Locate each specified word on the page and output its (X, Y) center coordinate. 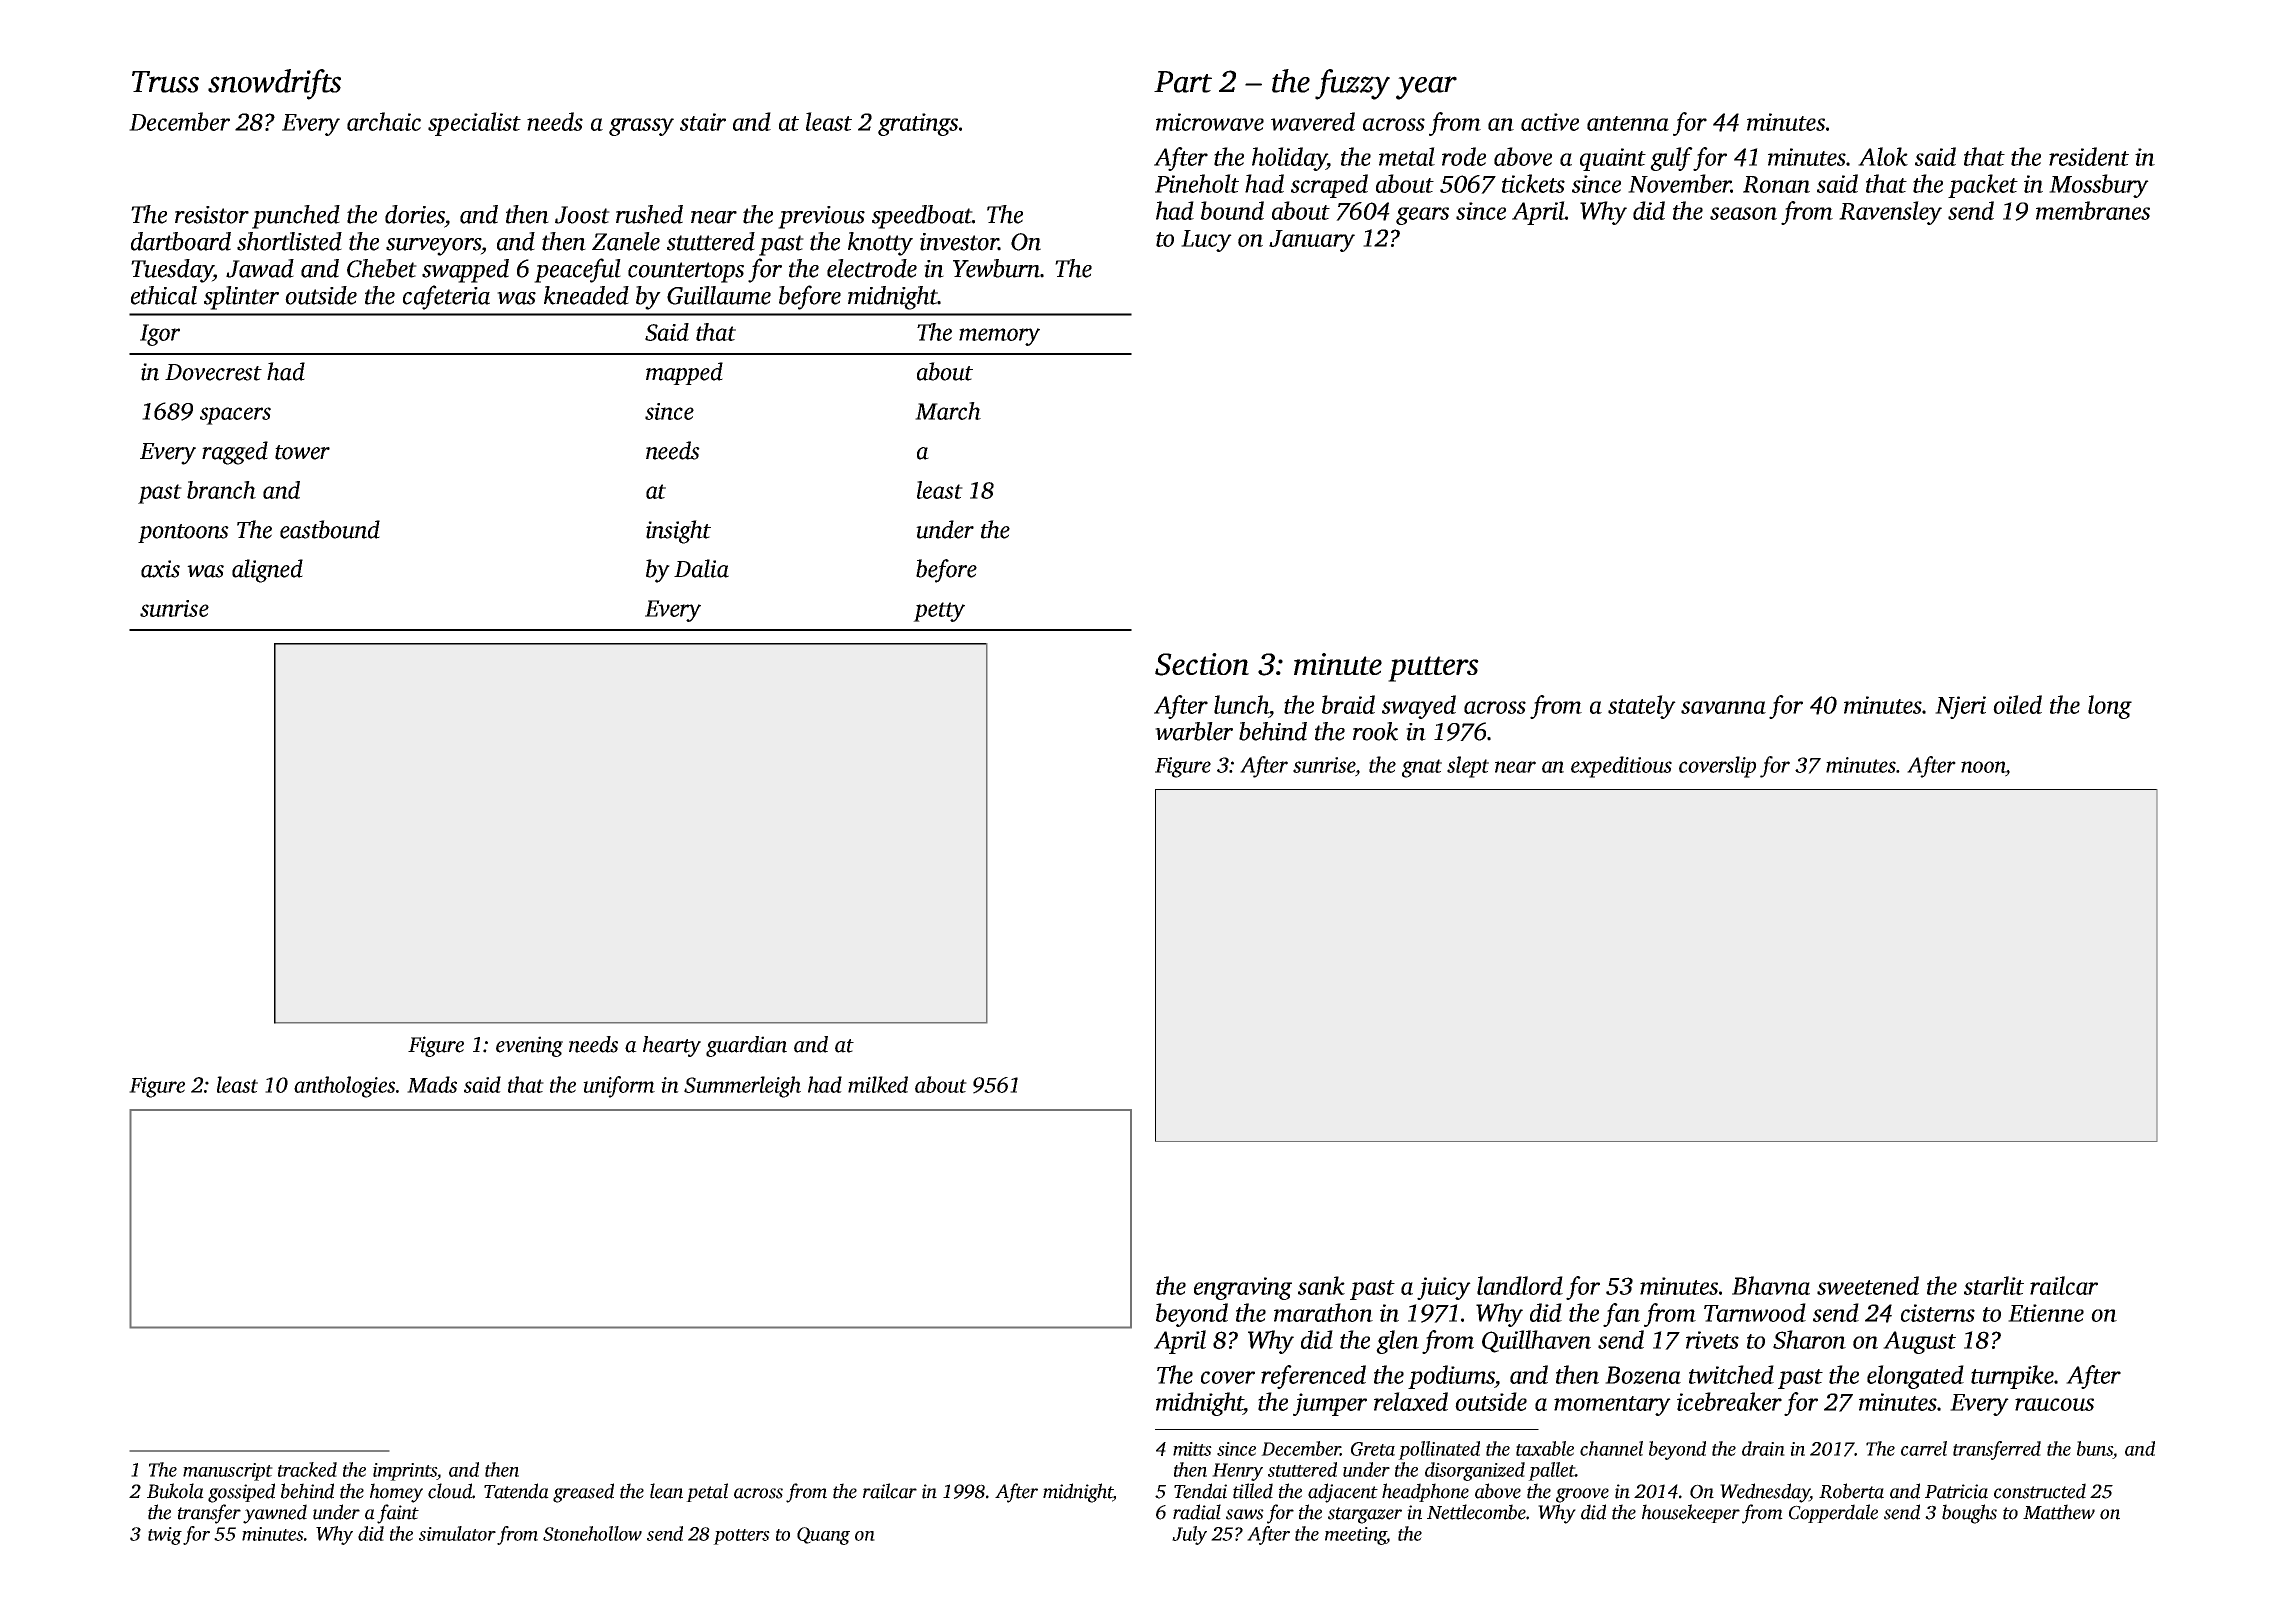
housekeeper (1691, 1513)
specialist (474, 124)
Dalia (701, 568)
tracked (307, 1469)
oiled (2017, 704)
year (1426, 88)
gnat (1422, 768)
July (1189, 1535)
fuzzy (1352, 84)
